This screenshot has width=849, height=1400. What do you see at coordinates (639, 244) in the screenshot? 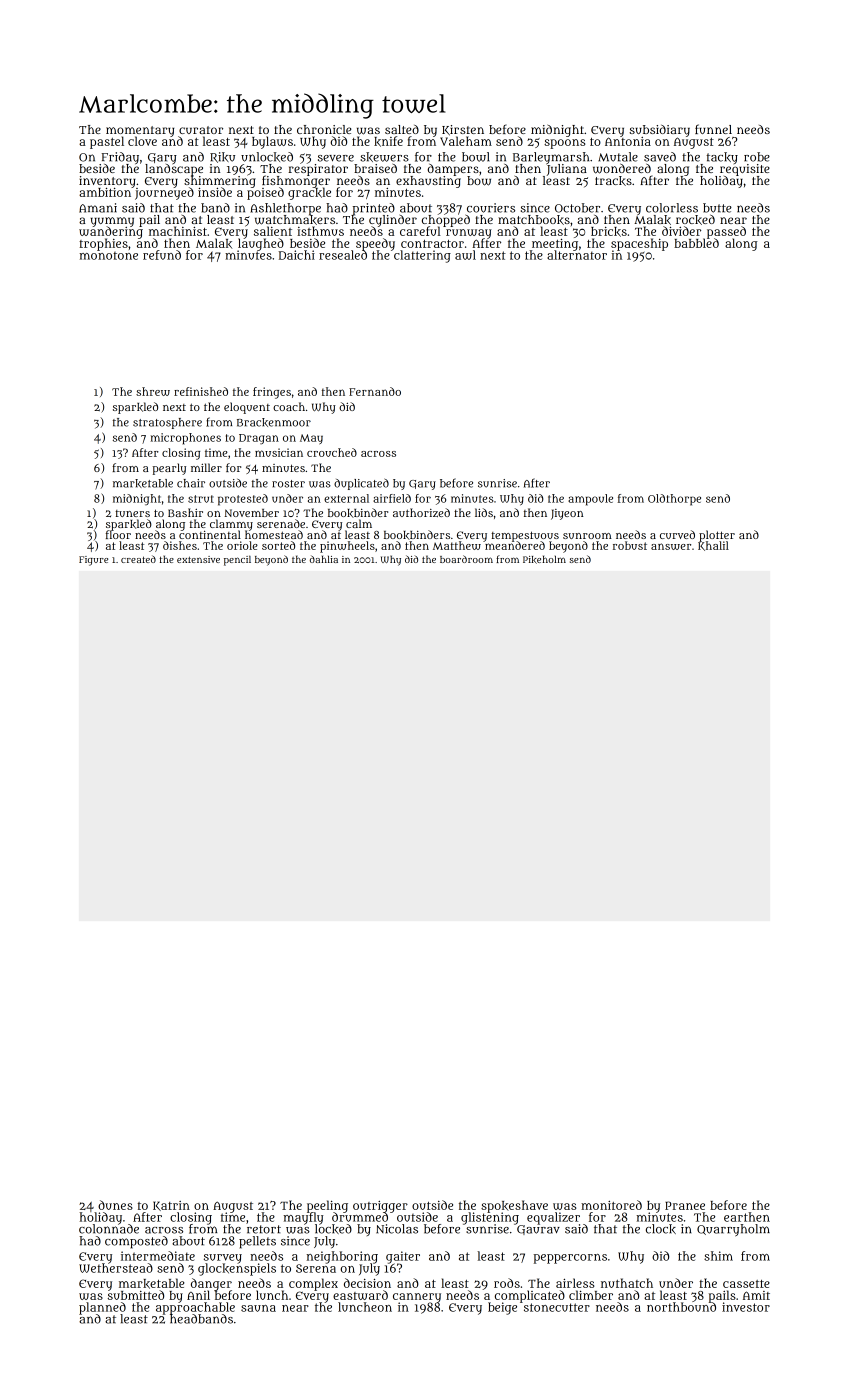
I see `spaceship` at bounding box center [639, 244].
